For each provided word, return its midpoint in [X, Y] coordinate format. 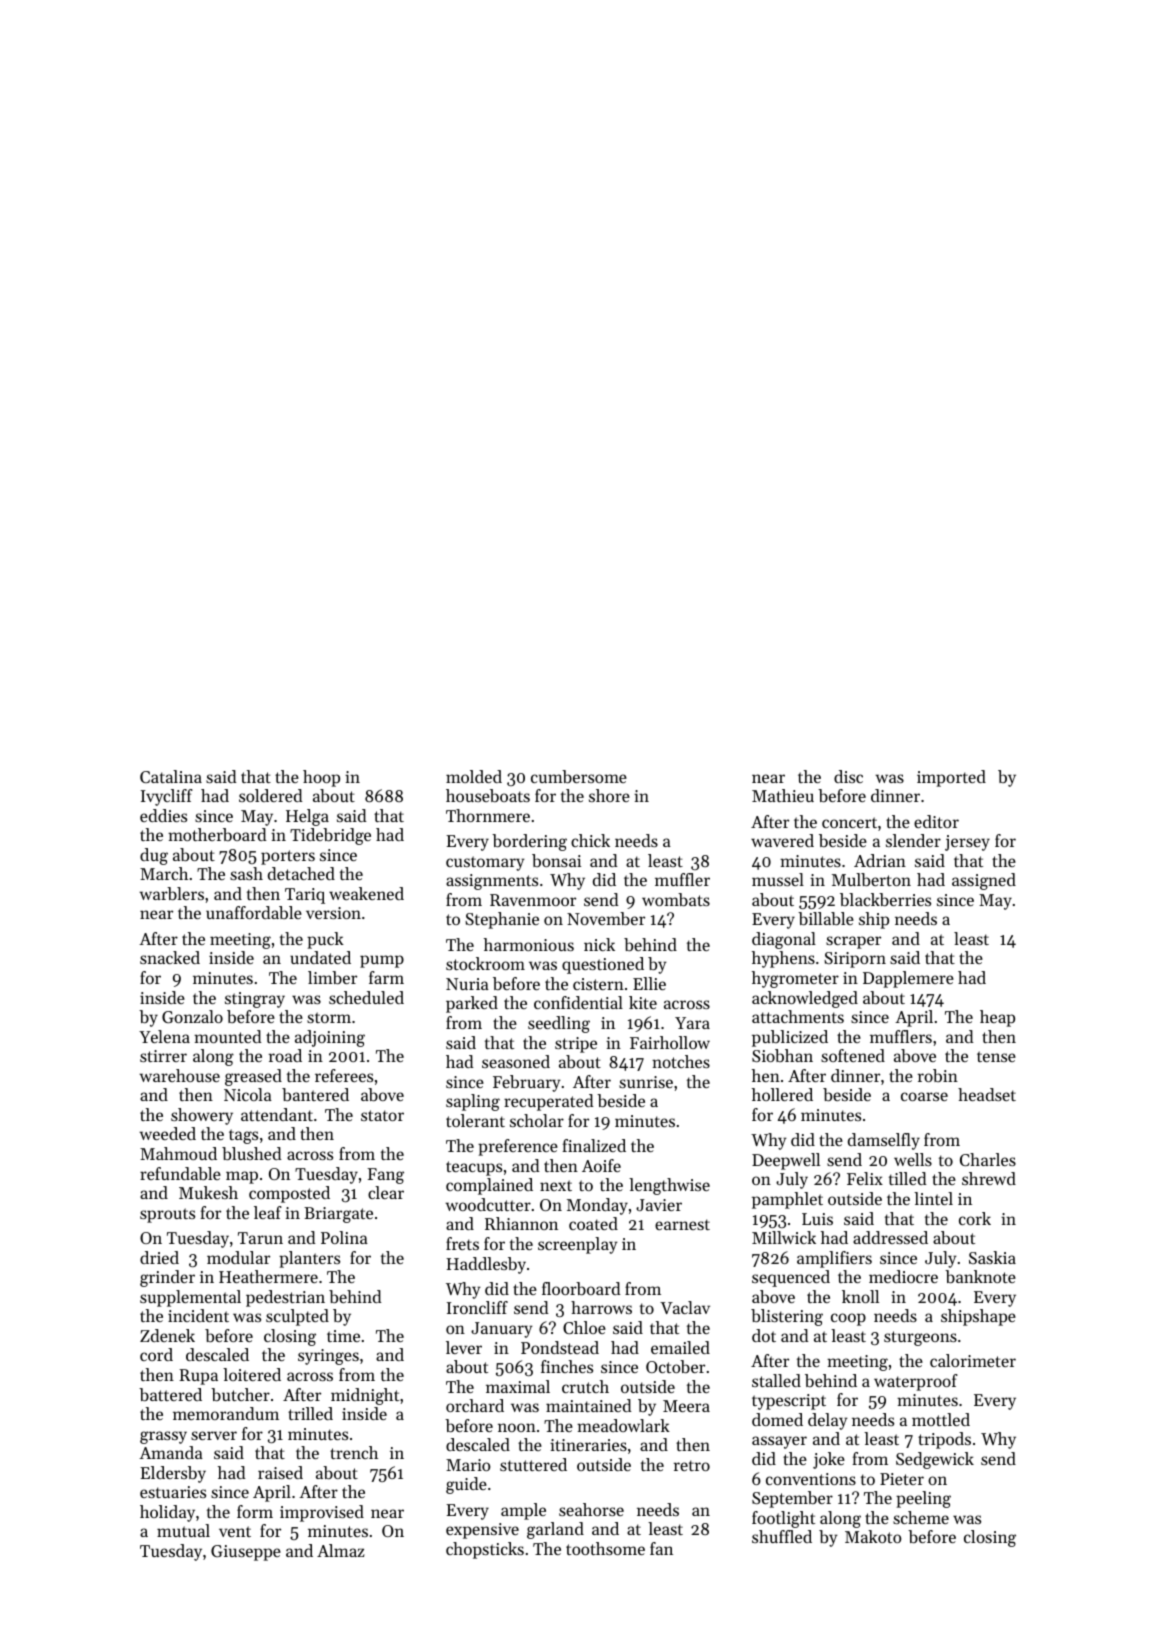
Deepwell [786, 1161]
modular [238, 1257]
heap [997, 1018]
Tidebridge [330, 836]
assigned [984, 881]
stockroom [485, 963]
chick [590, 840]
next [556, 1185]
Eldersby [173, 1474]
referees [344, 1075]
